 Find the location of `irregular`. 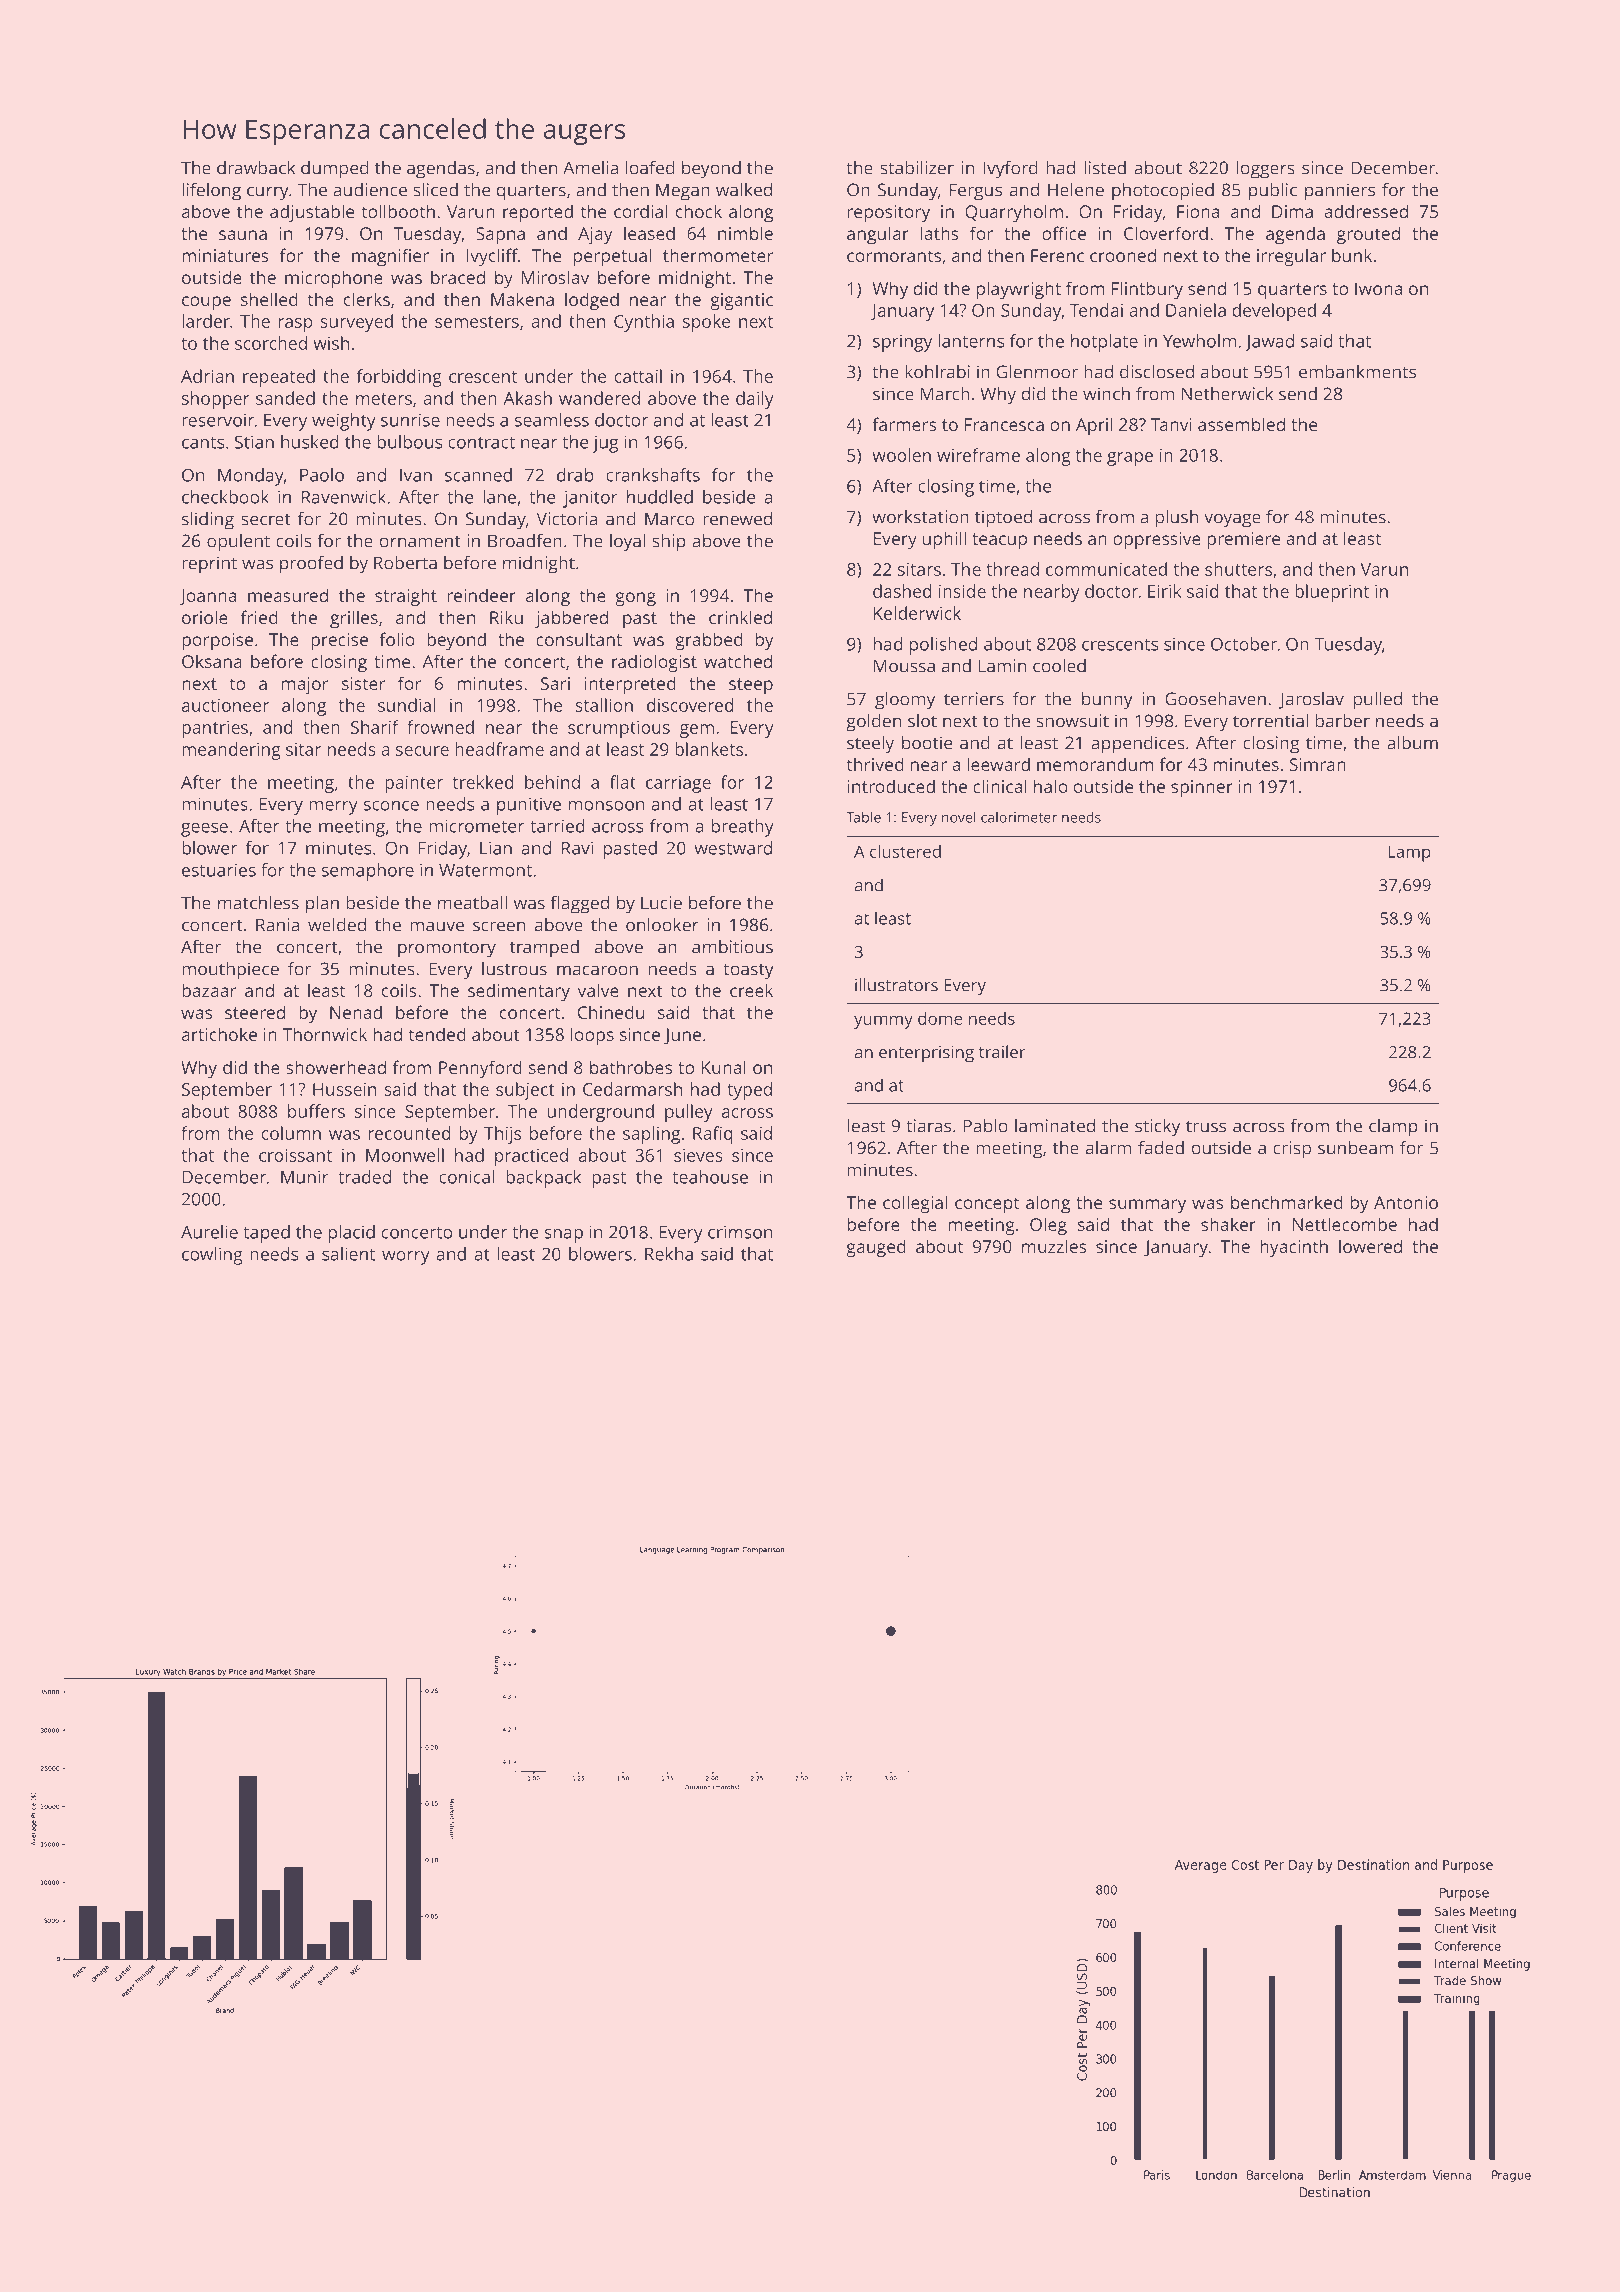

irregular is located at coordinates (1291, 257).
